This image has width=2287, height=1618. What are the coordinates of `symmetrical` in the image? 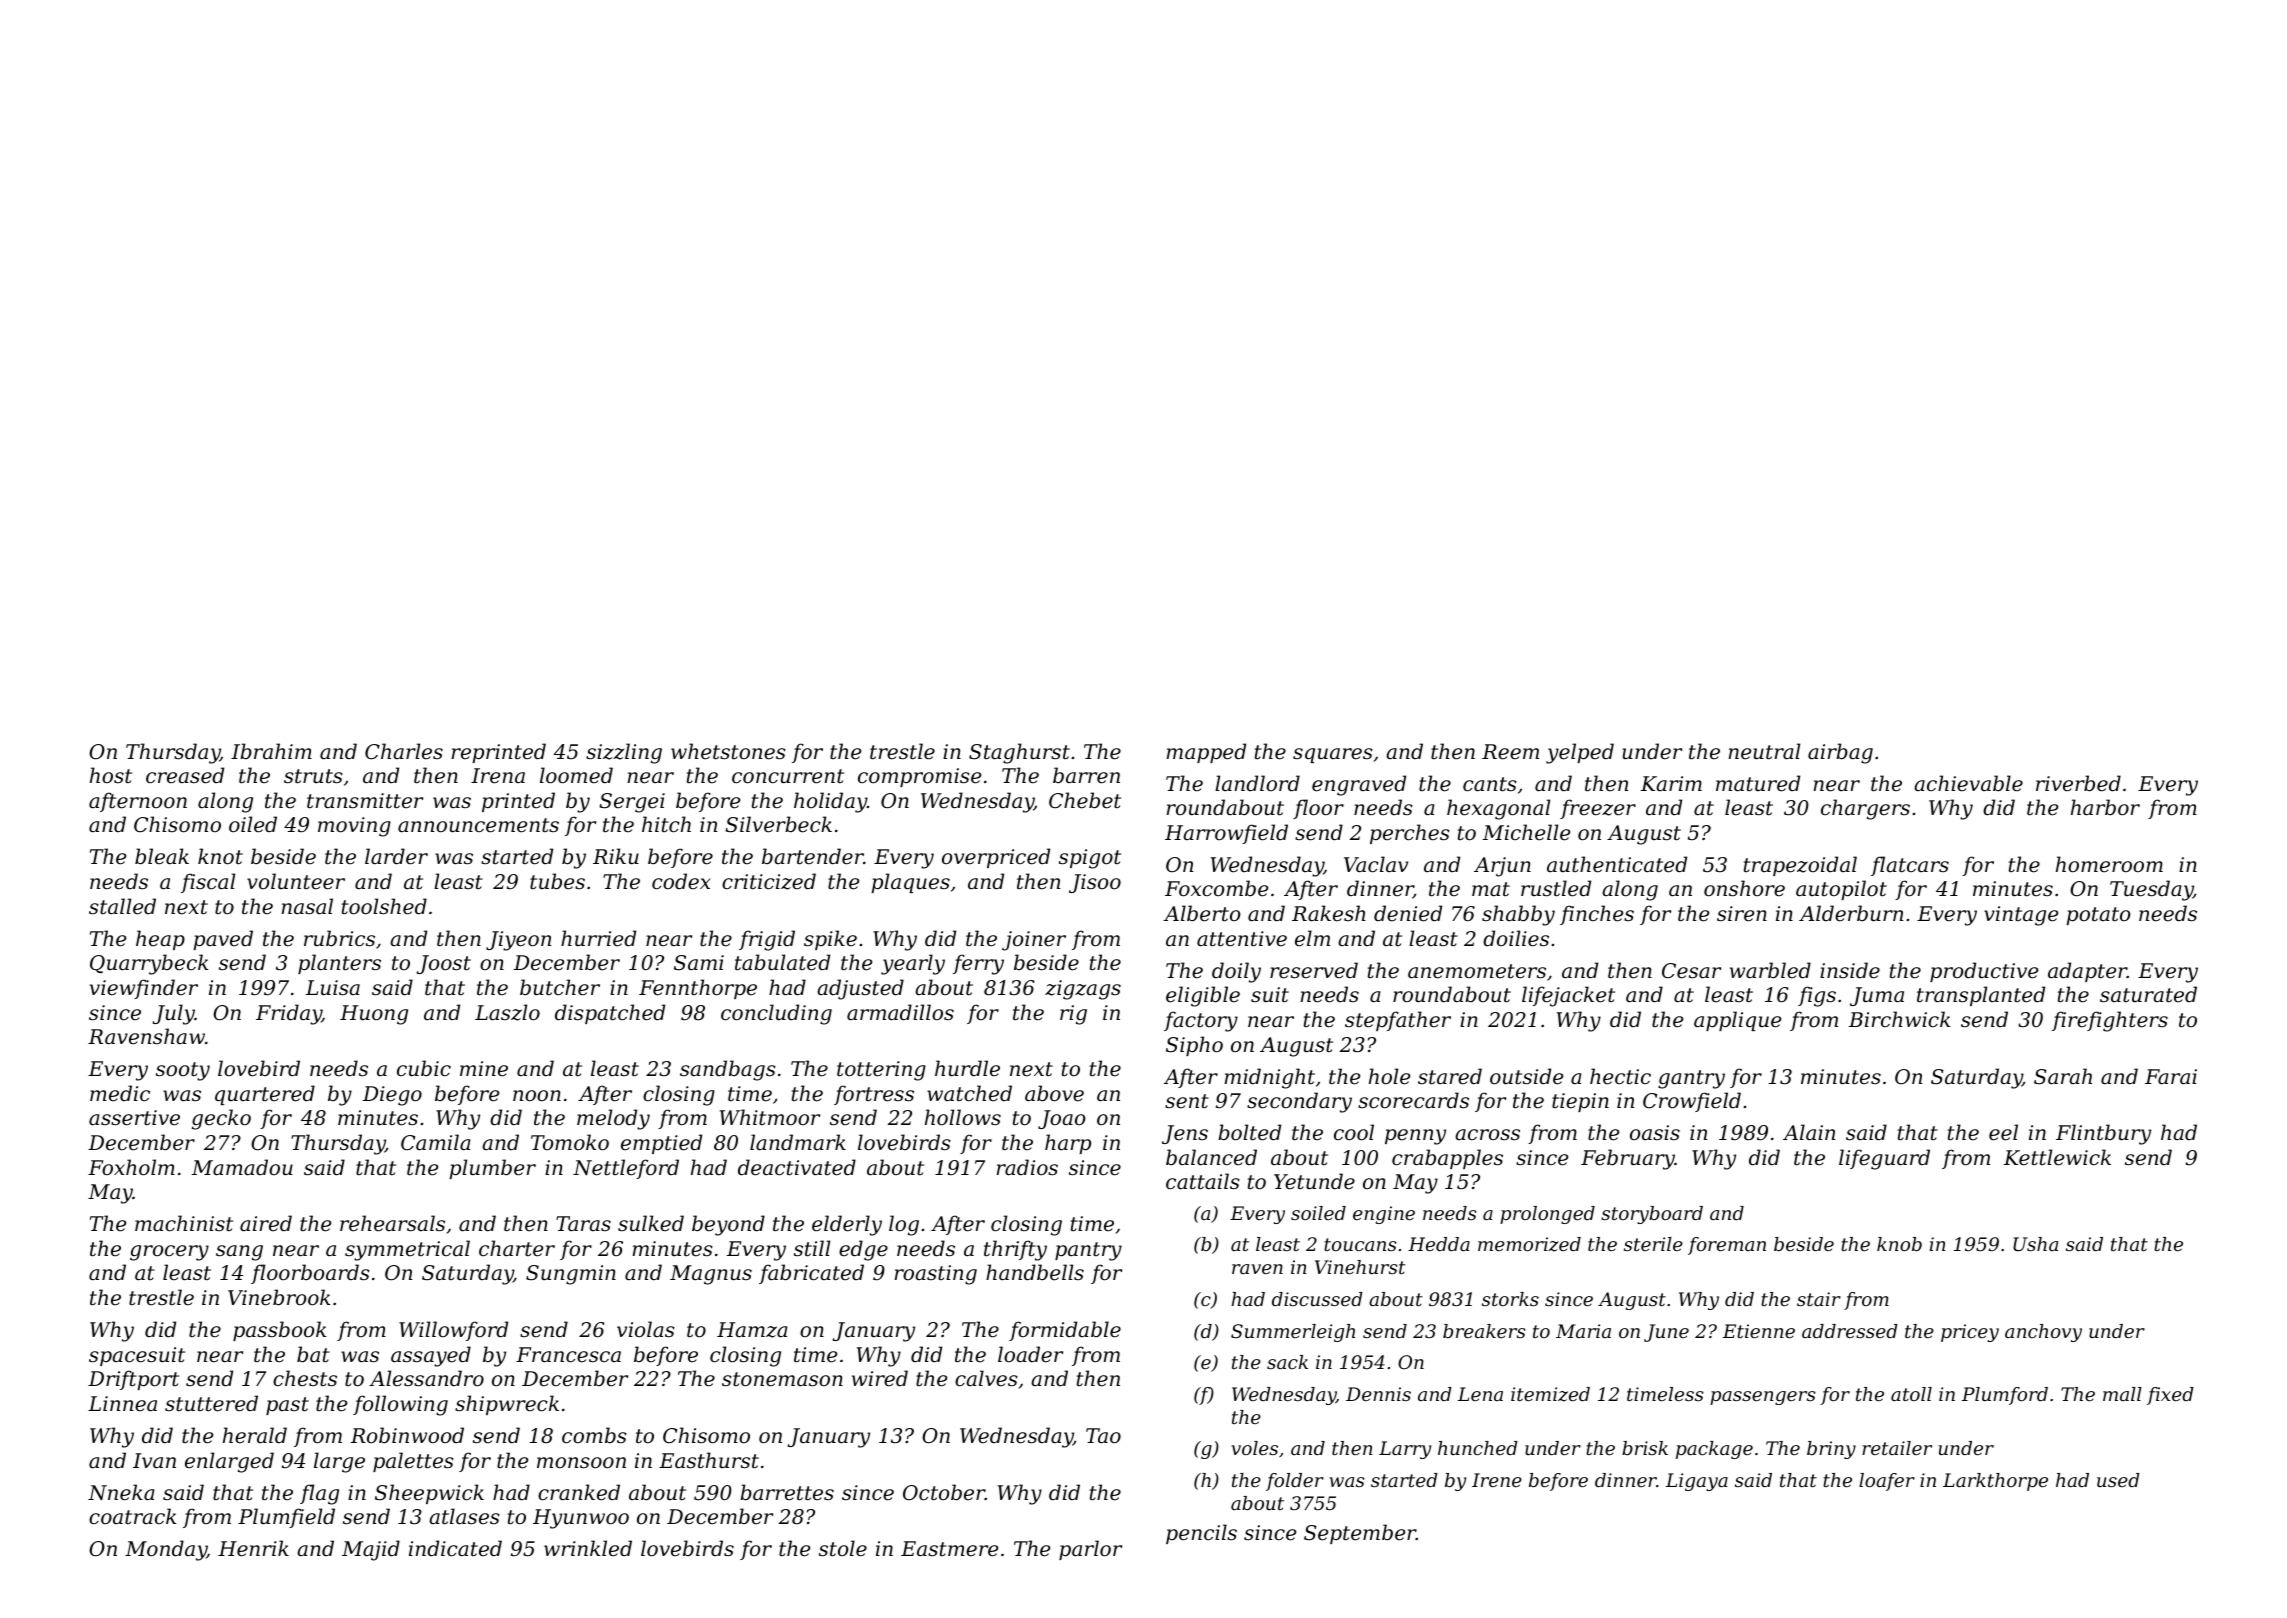 It's located at (407, 1250).
